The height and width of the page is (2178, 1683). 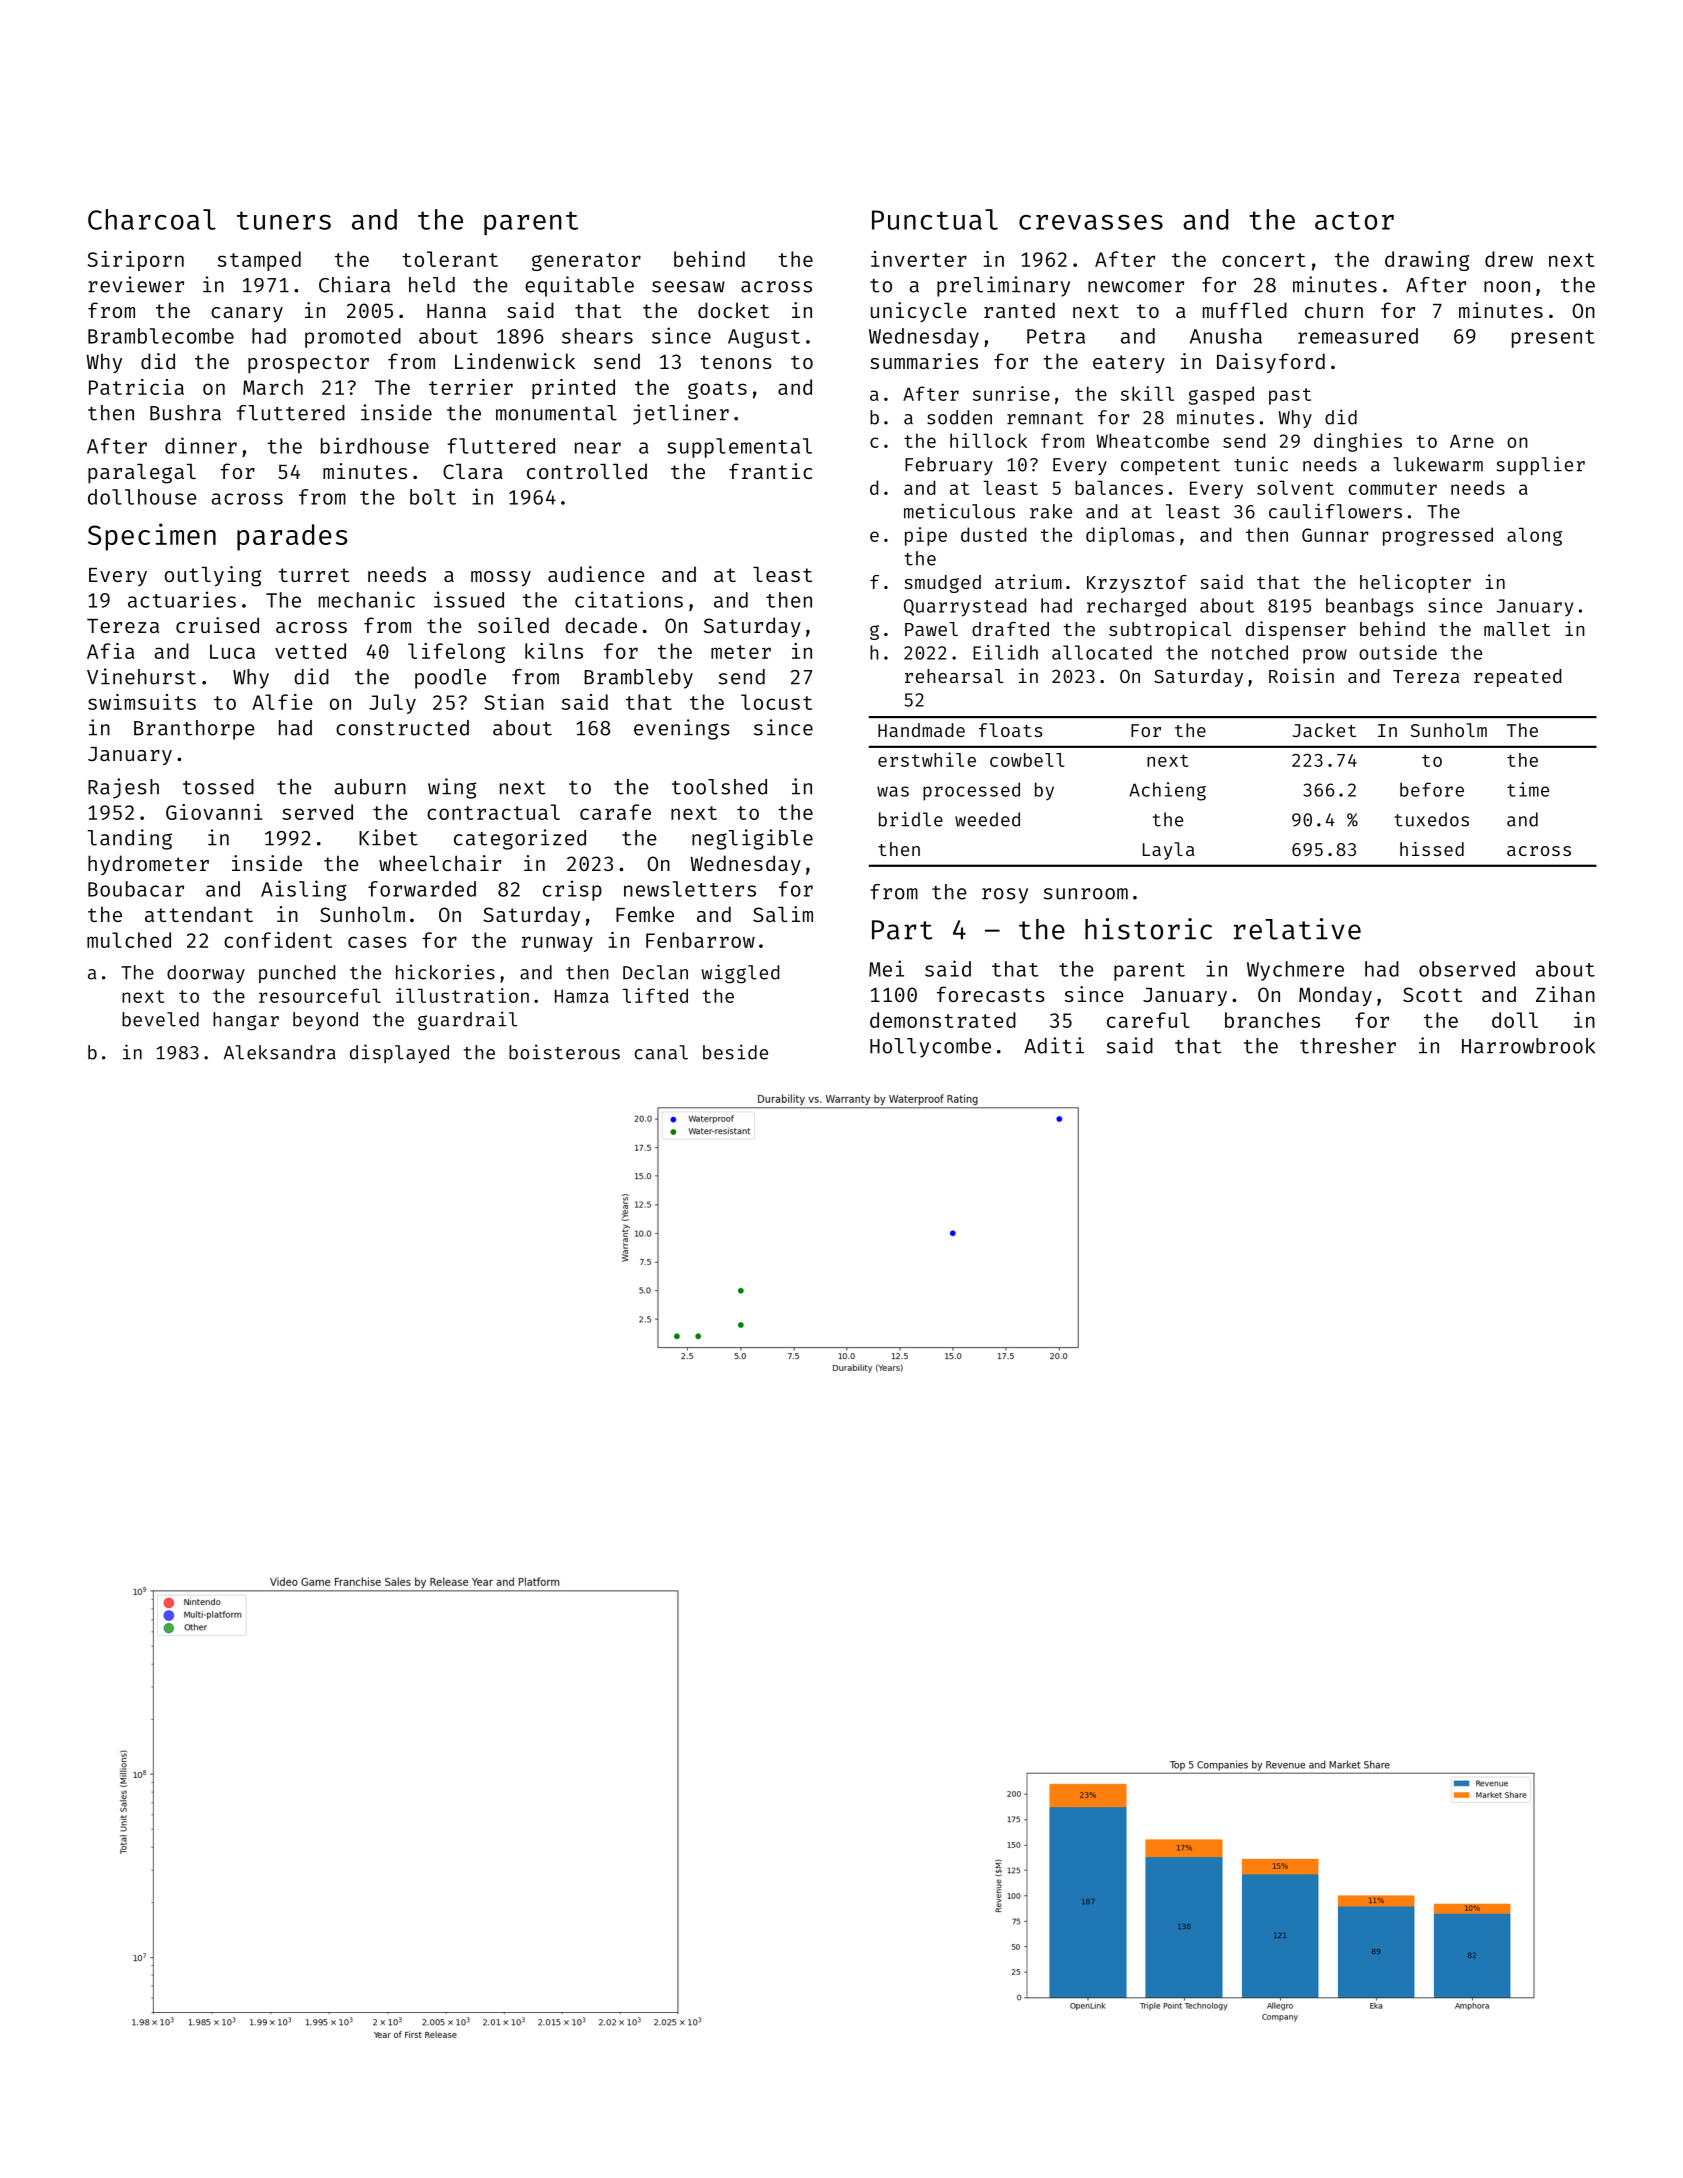 I want to click on drew, so click(x=1509, y=259).
